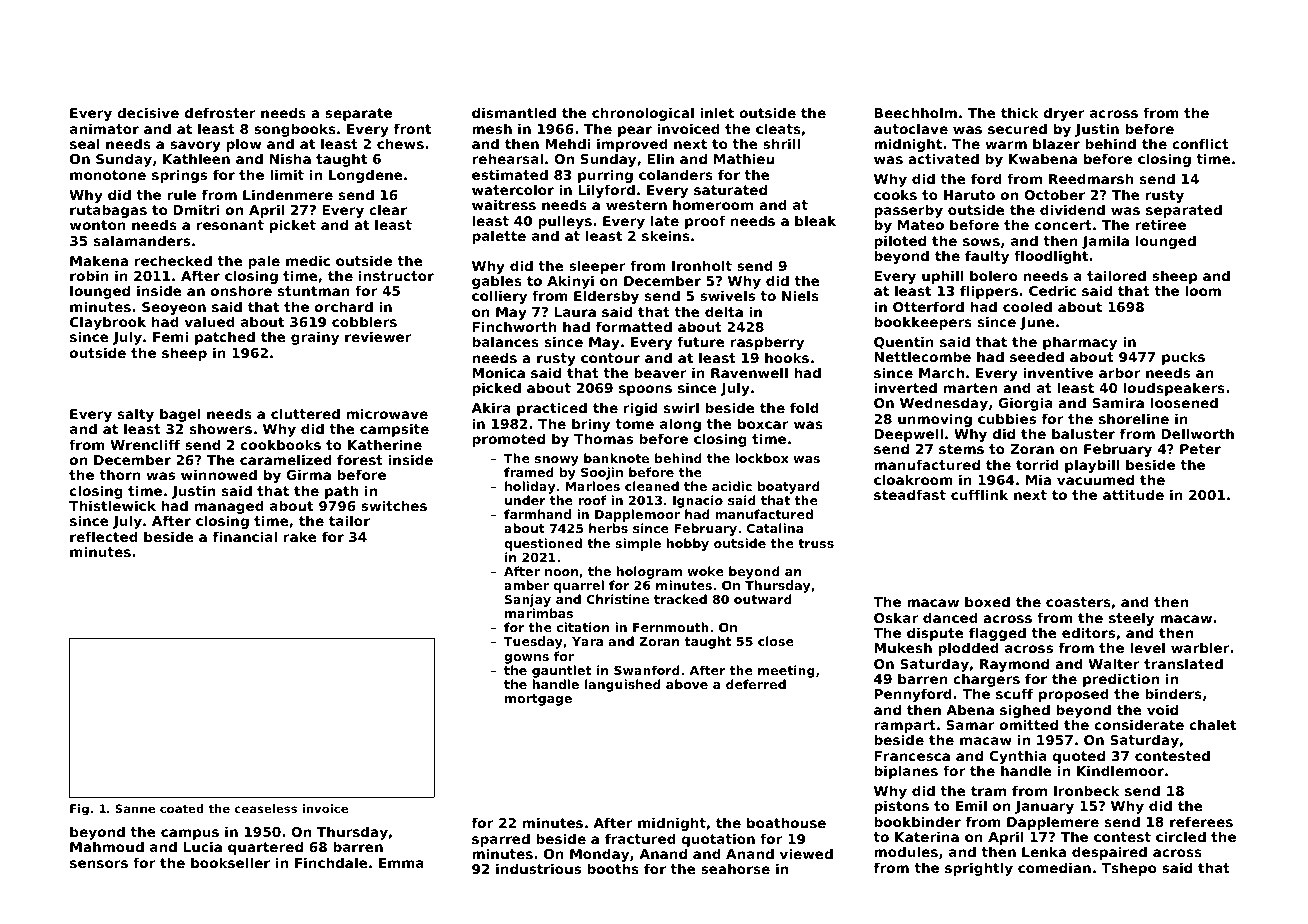 The height and width of the screenshot is (924, 1308). Describe the element at coordinates (182, 808) in the screenshot. I see `coated` at that location.
